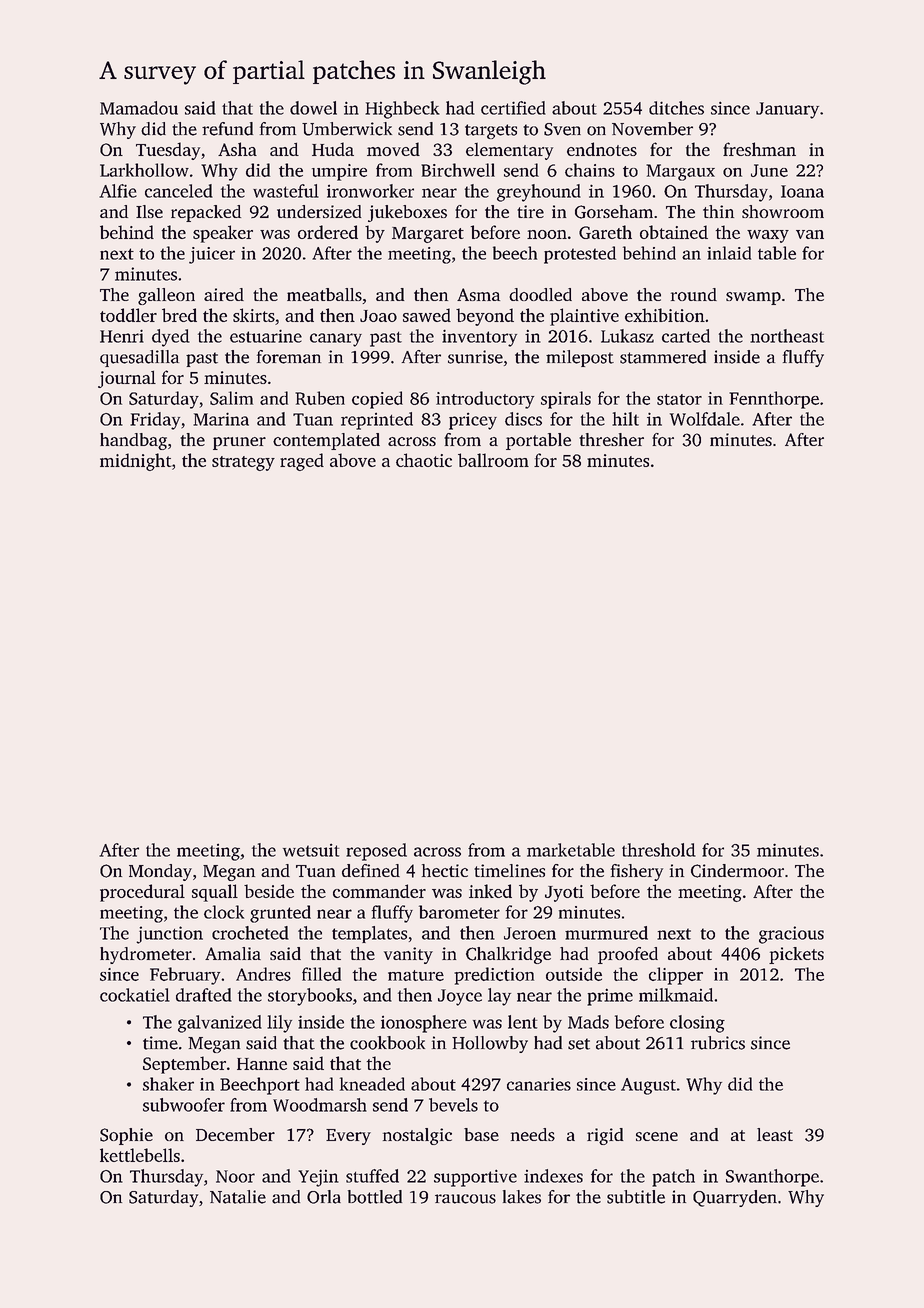  What do you see at coordinates (140, 1155) in the screenshot?
I see `kettlebells` at bounding box center [140, 1155].
